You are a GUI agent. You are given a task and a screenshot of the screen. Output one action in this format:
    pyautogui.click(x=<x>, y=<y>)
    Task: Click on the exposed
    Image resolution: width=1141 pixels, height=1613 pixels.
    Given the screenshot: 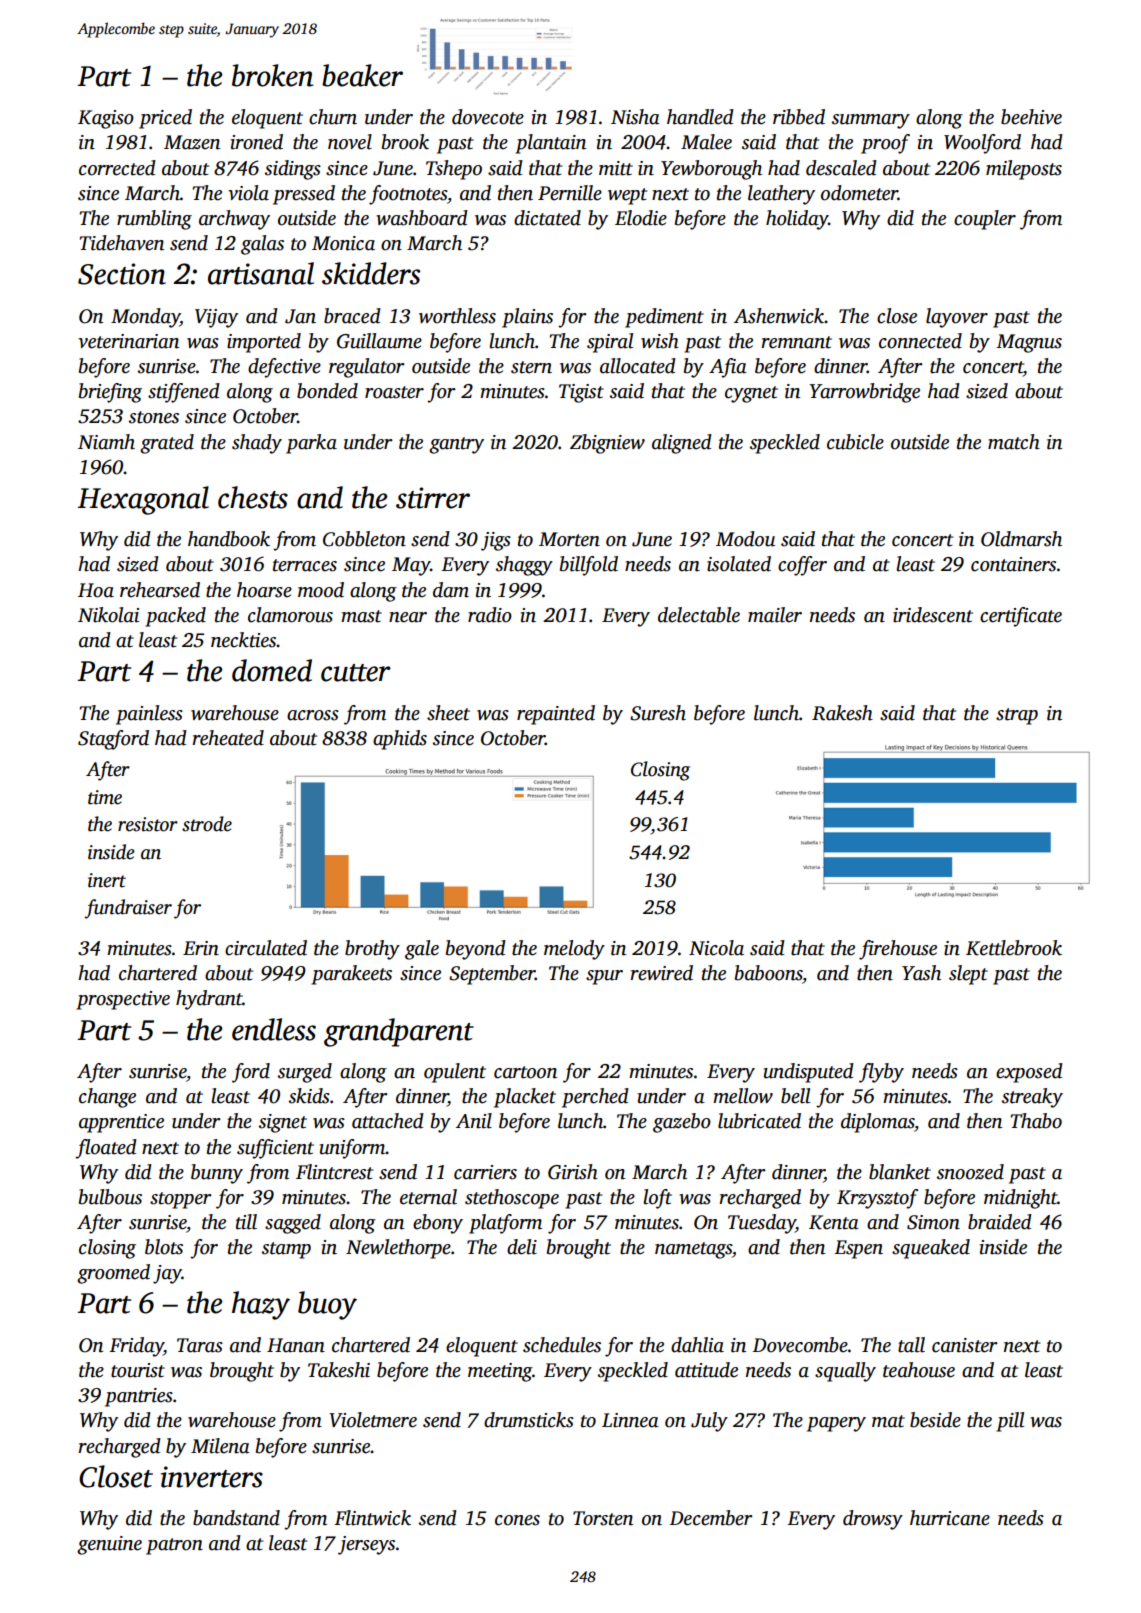 What is the action you would take?
    pyautogui.click(x=1029, y=1073)
